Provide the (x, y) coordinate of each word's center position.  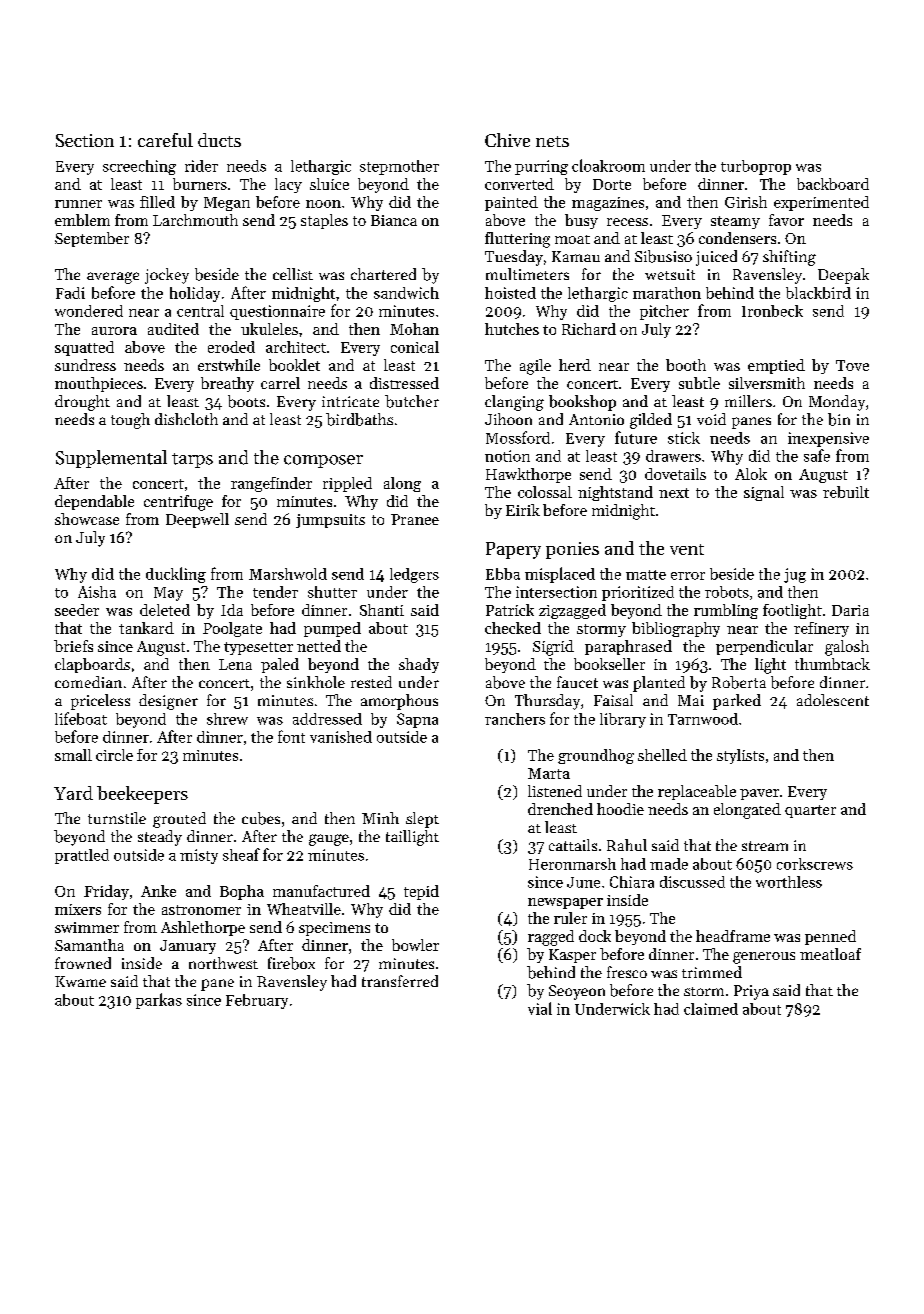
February (257, 1001)
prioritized (638, 593)
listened (555, 791)
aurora (114, 331)
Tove (852, 365)
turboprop (756, 167)
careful (165, 140)
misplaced (560, 575)
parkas (159, 1001)
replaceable (697, 792)
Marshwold (288, 574)
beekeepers (142, 795)
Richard (589, 329)
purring (541, 167)
